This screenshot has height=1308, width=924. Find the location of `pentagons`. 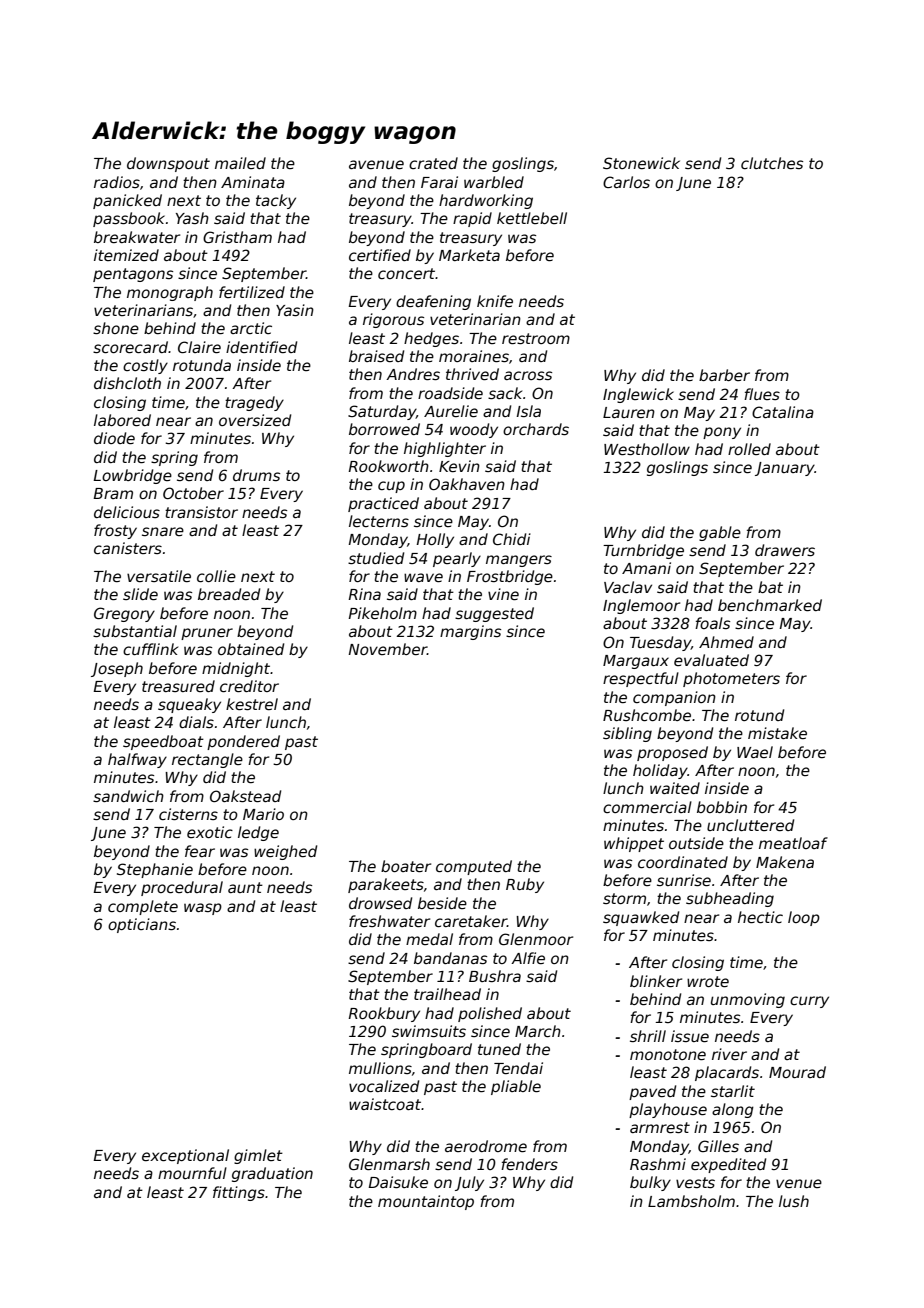

pentagons is located at coordinates (133, 275).
